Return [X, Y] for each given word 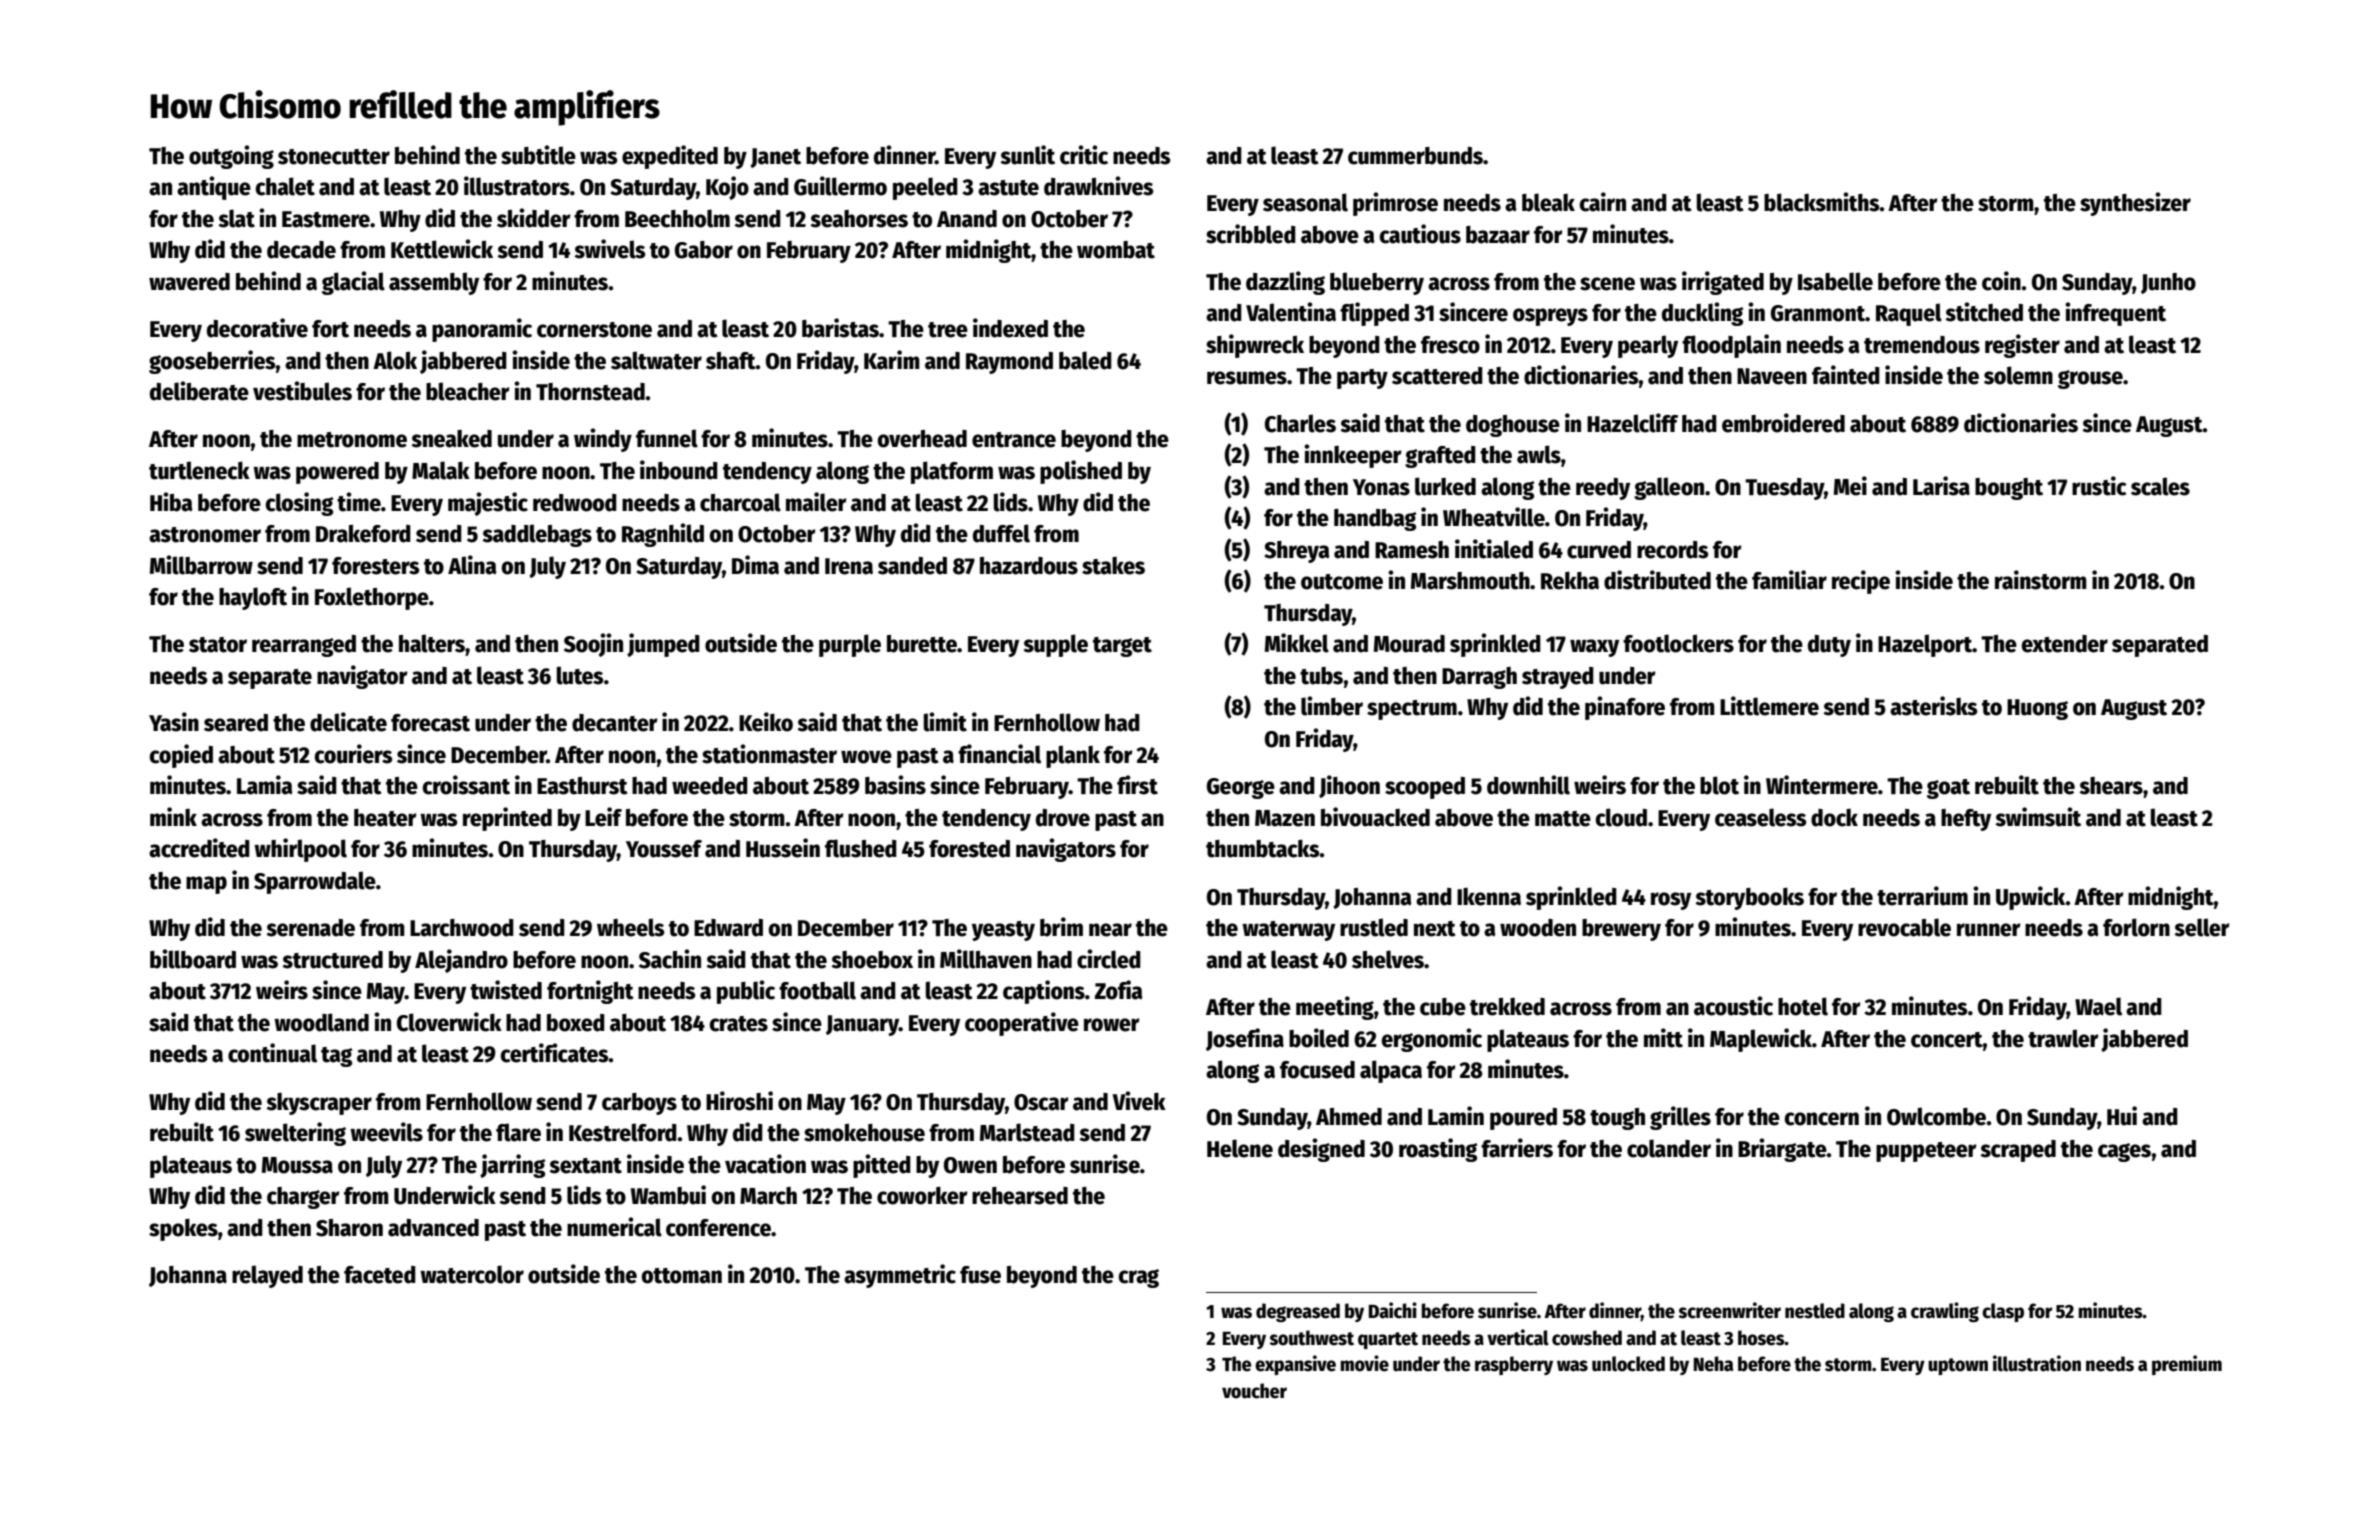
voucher [1254, 1391]
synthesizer [2135, 204]
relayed [267, 1276]
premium [2187, 1365]
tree [948, 330]
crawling [1945, 1312]
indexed [1010, 328]
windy [603, 440]
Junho [2168, 283]
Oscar [1041, 1102]
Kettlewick [442, 249]
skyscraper [319, 1104]
